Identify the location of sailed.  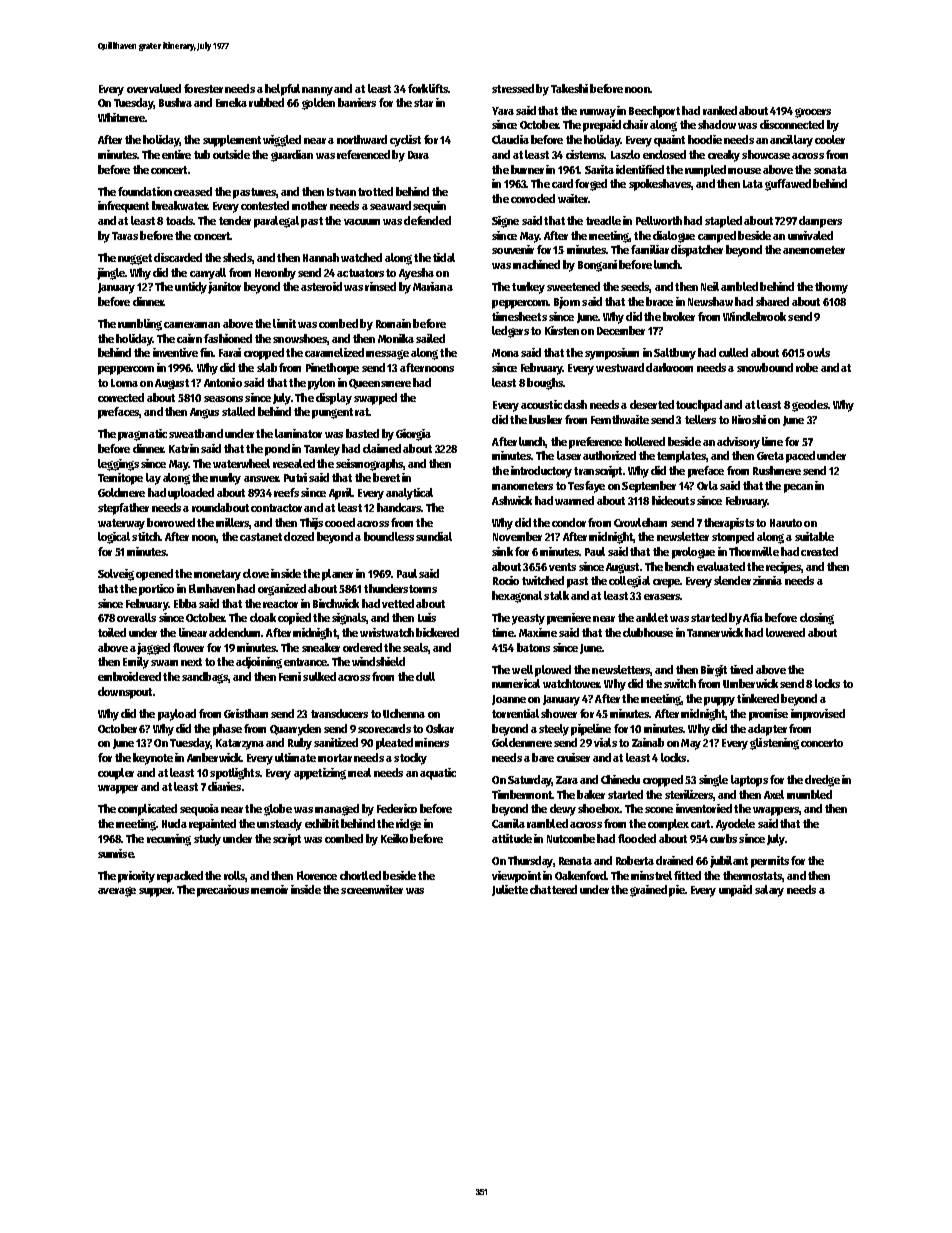
(430, 338).
